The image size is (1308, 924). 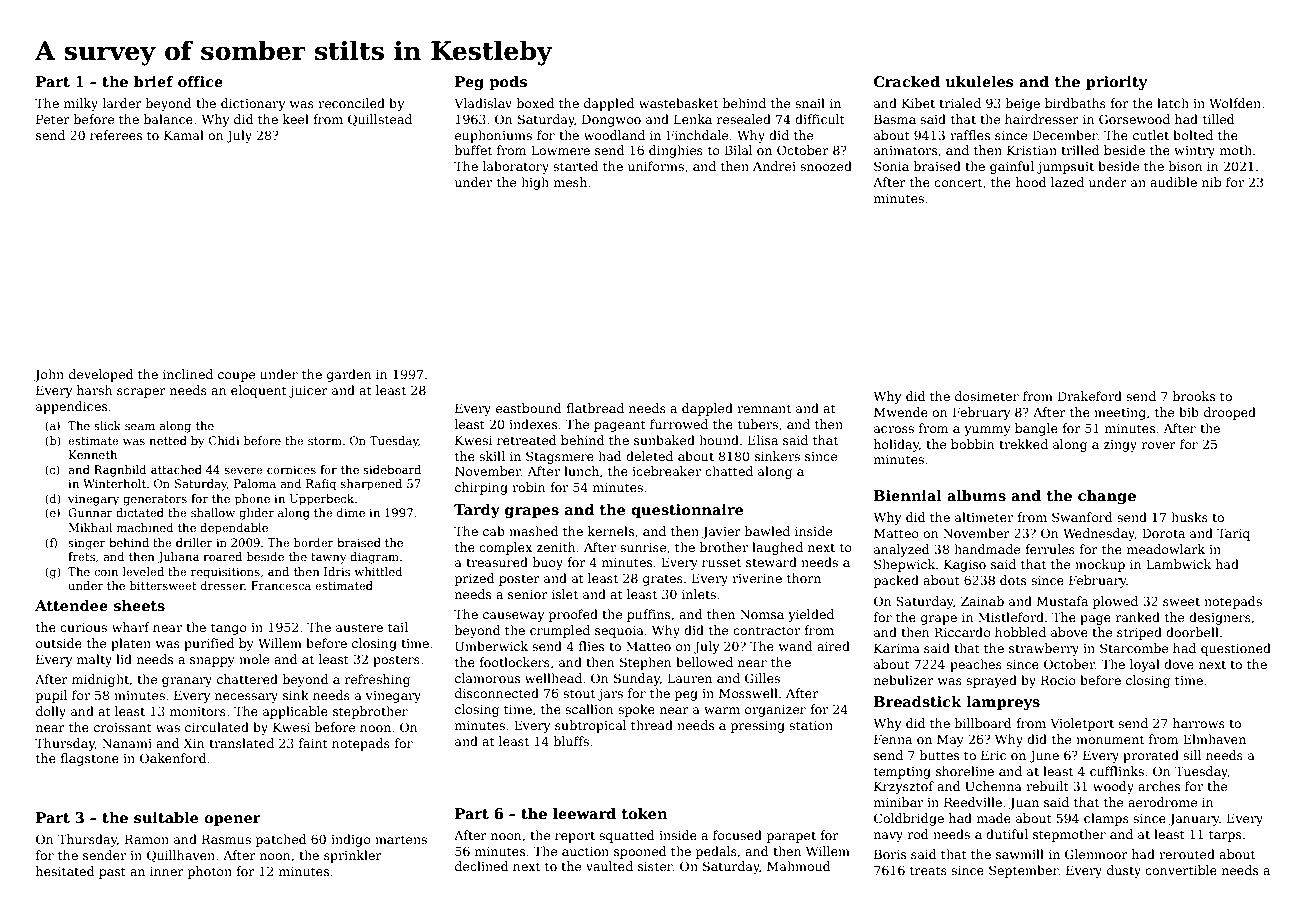 I want to click on ukuleles, so click(x=980, y=82).
